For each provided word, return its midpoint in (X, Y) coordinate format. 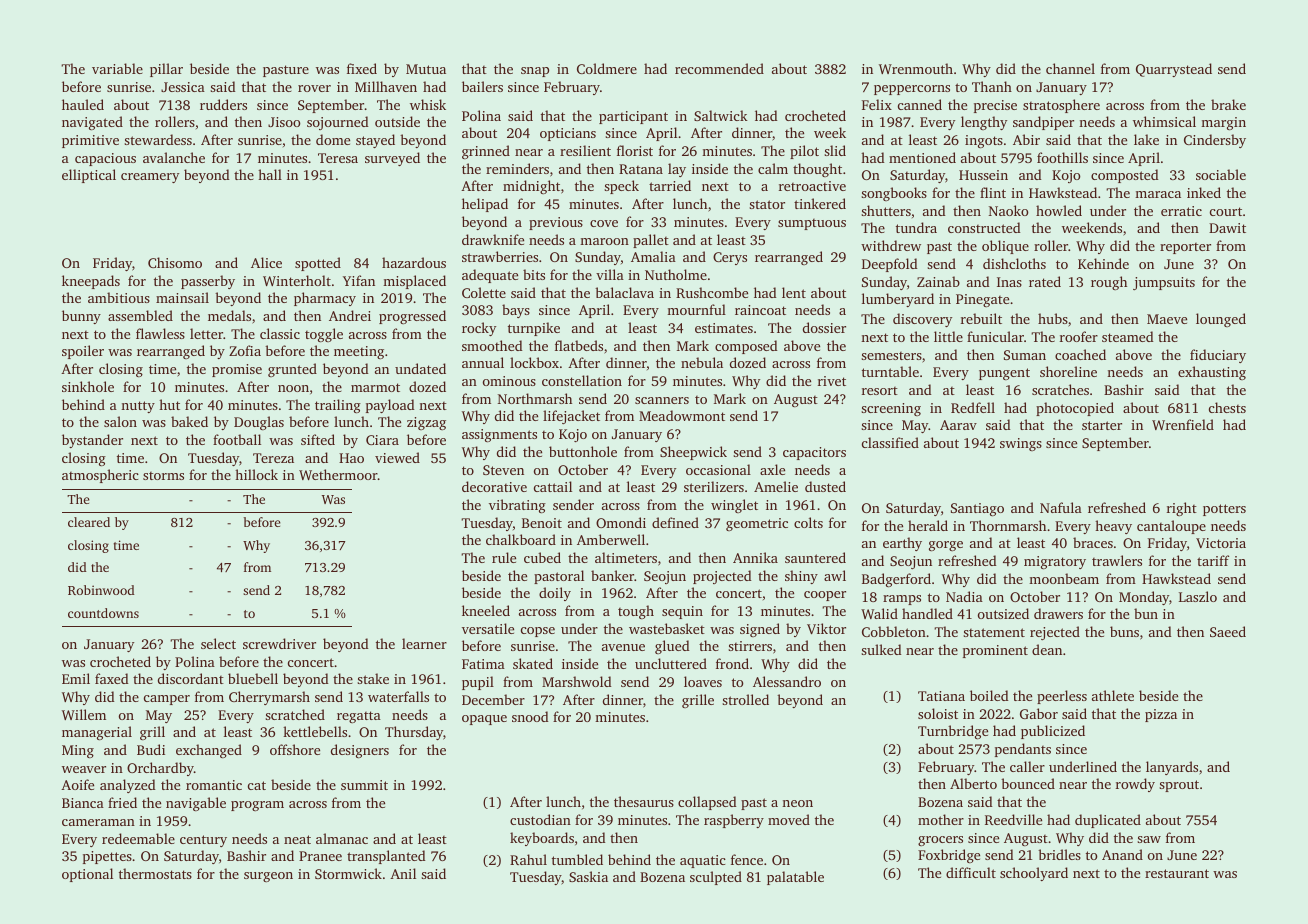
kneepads (91, 282)
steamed (1128, 336)
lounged (1221, 320)
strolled (745, 699)
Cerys (730, 258)
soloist (938, 713)
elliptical (89, 176)
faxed (112, 678)
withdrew (891, 245)
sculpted (716, 878)
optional (87, 875)
